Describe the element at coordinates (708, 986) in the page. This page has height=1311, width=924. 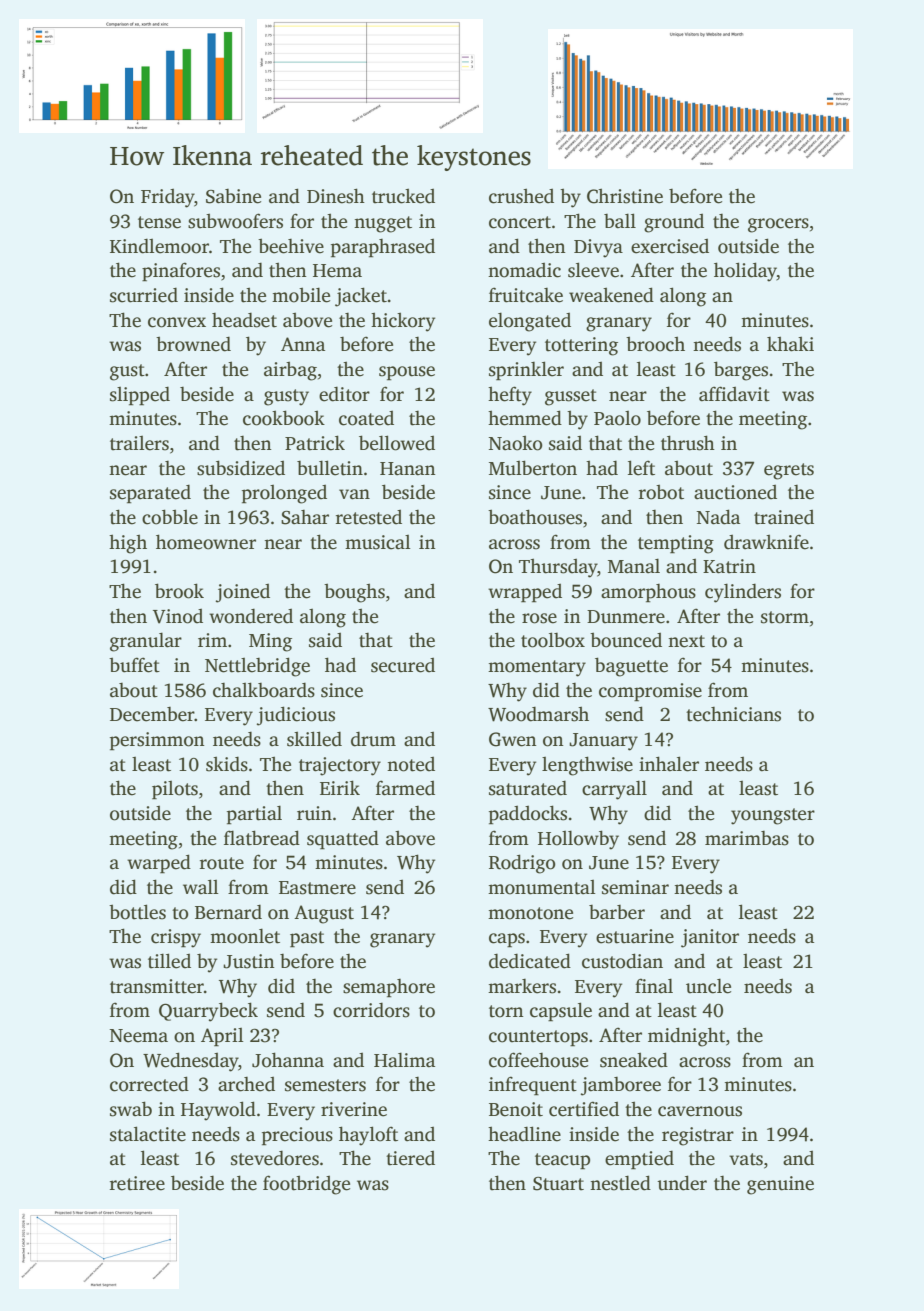
I see `uncle` at that location.
